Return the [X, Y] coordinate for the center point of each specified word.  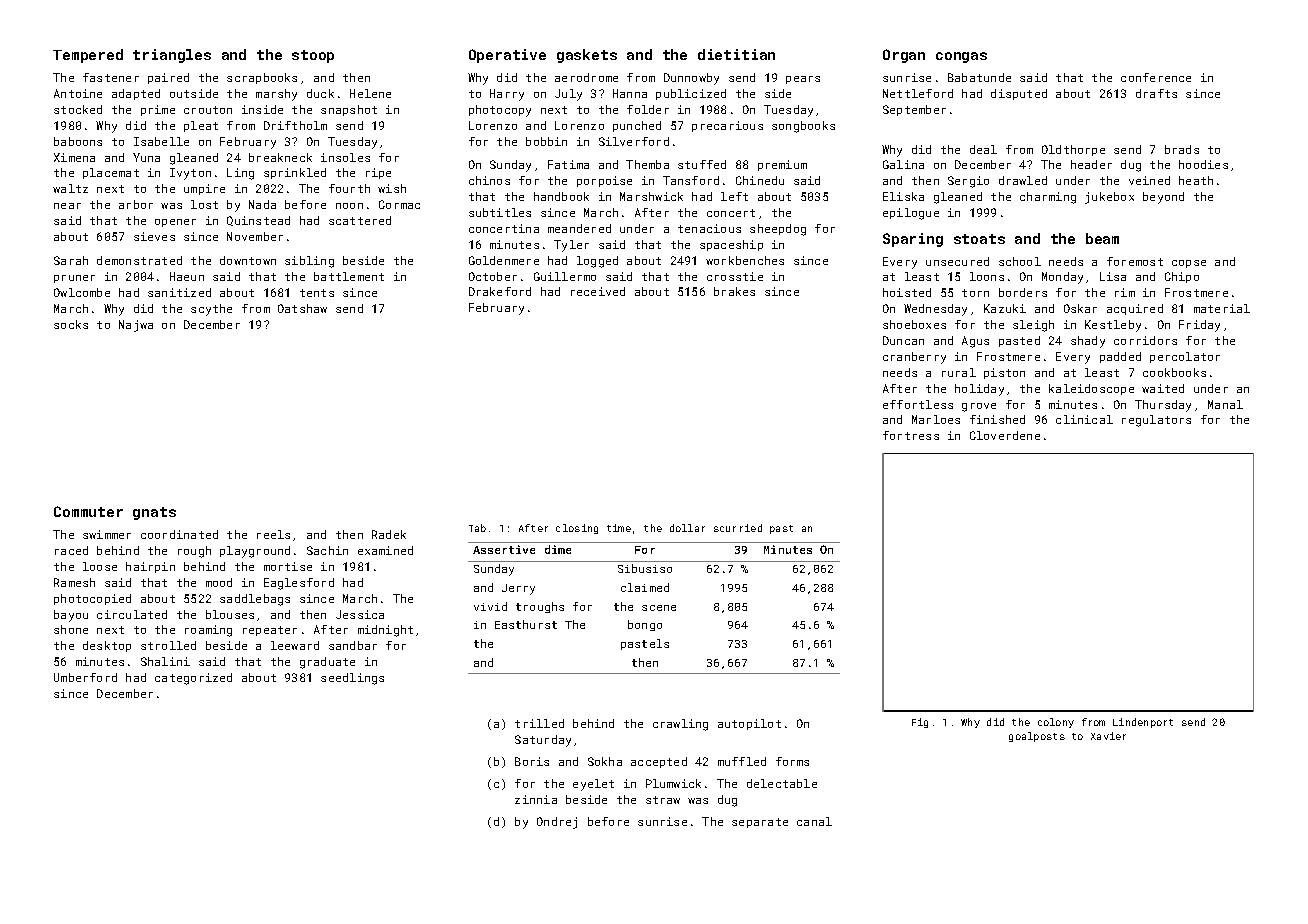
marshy [276, 95]
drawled [1023, 180]
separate [760, 823]
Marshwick [651, 196]
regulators [1156, 421]
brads [1182, 149]
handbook [561, 196]
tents [317, 293]
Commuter [88, 511]
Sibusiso [645, 568]
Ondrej [557, 823]
